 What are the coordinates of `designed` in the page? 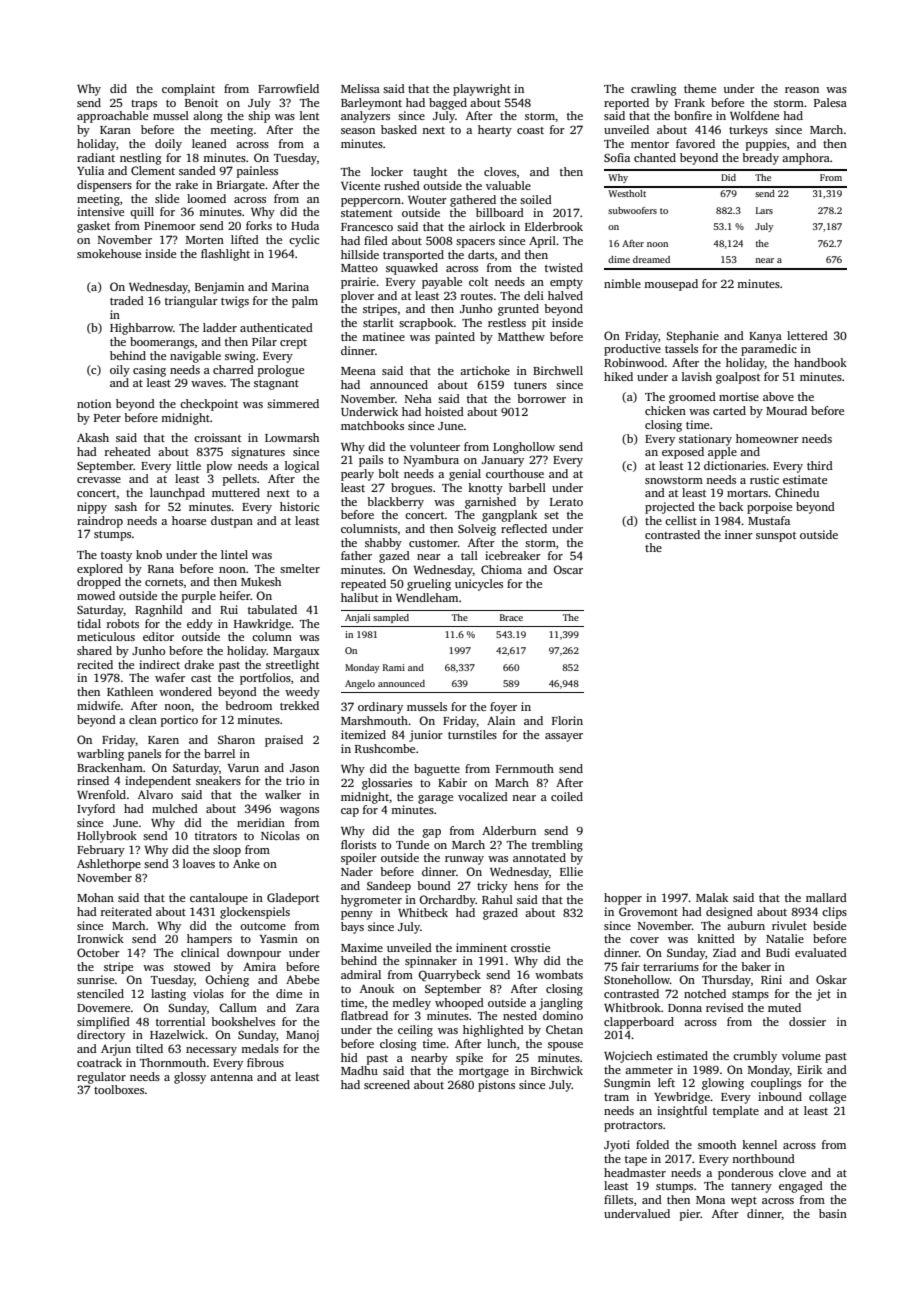 It's located at (729, 913).
